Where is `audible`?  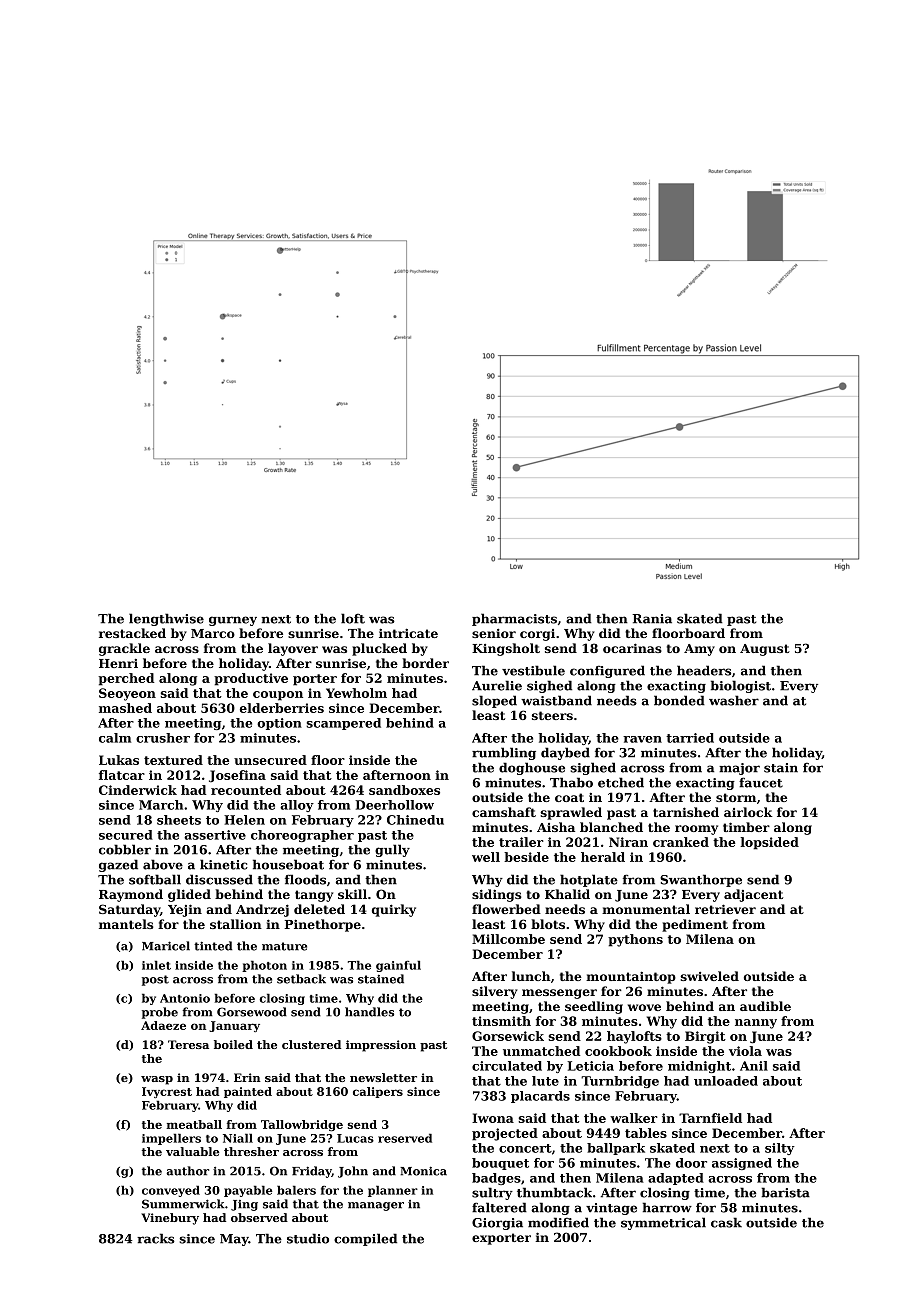
audible is located at coordinates (765, 1006).
